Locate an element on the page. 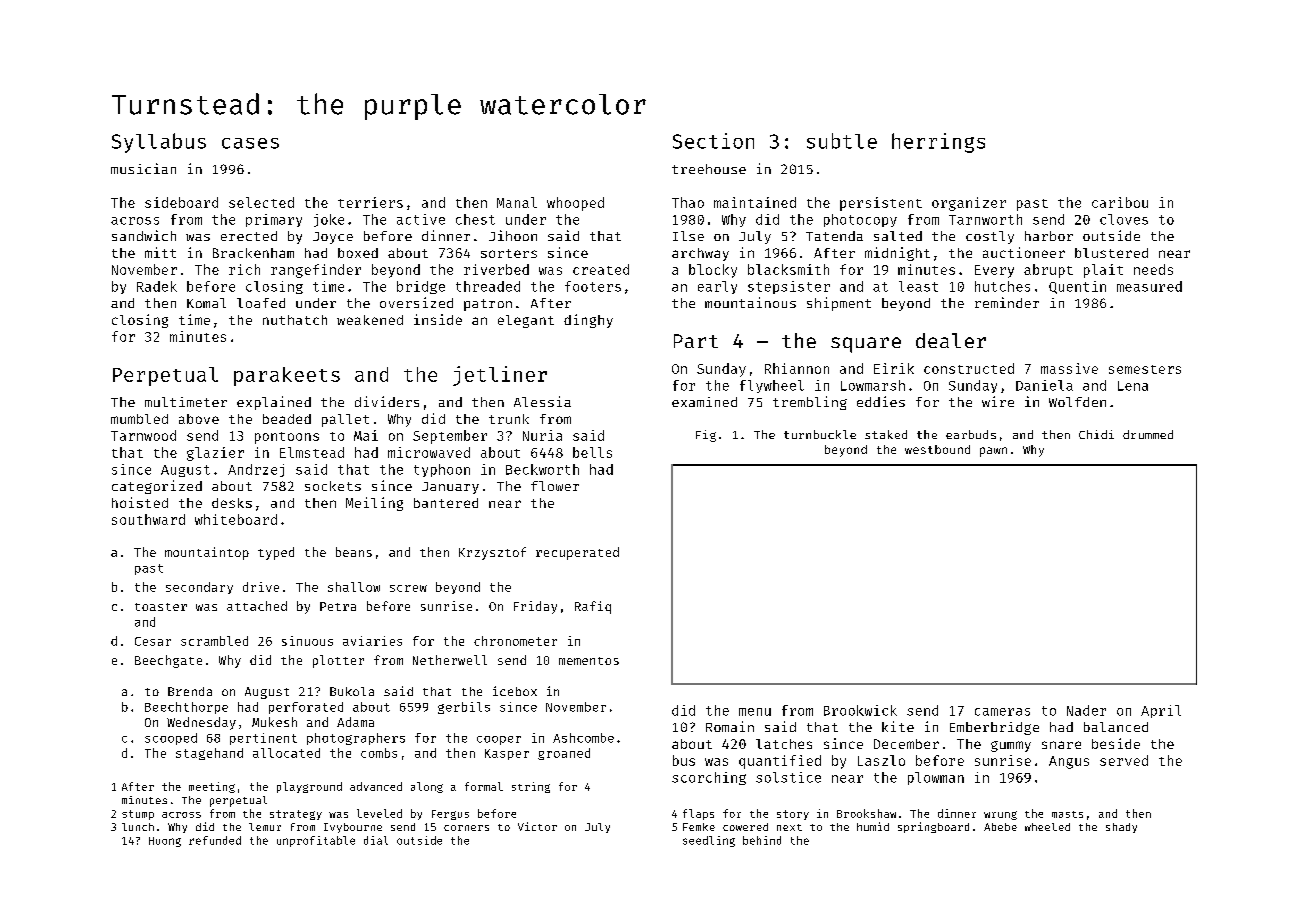 This page has height=924, width=1308. Victor is located at coordinates (537, 826).
